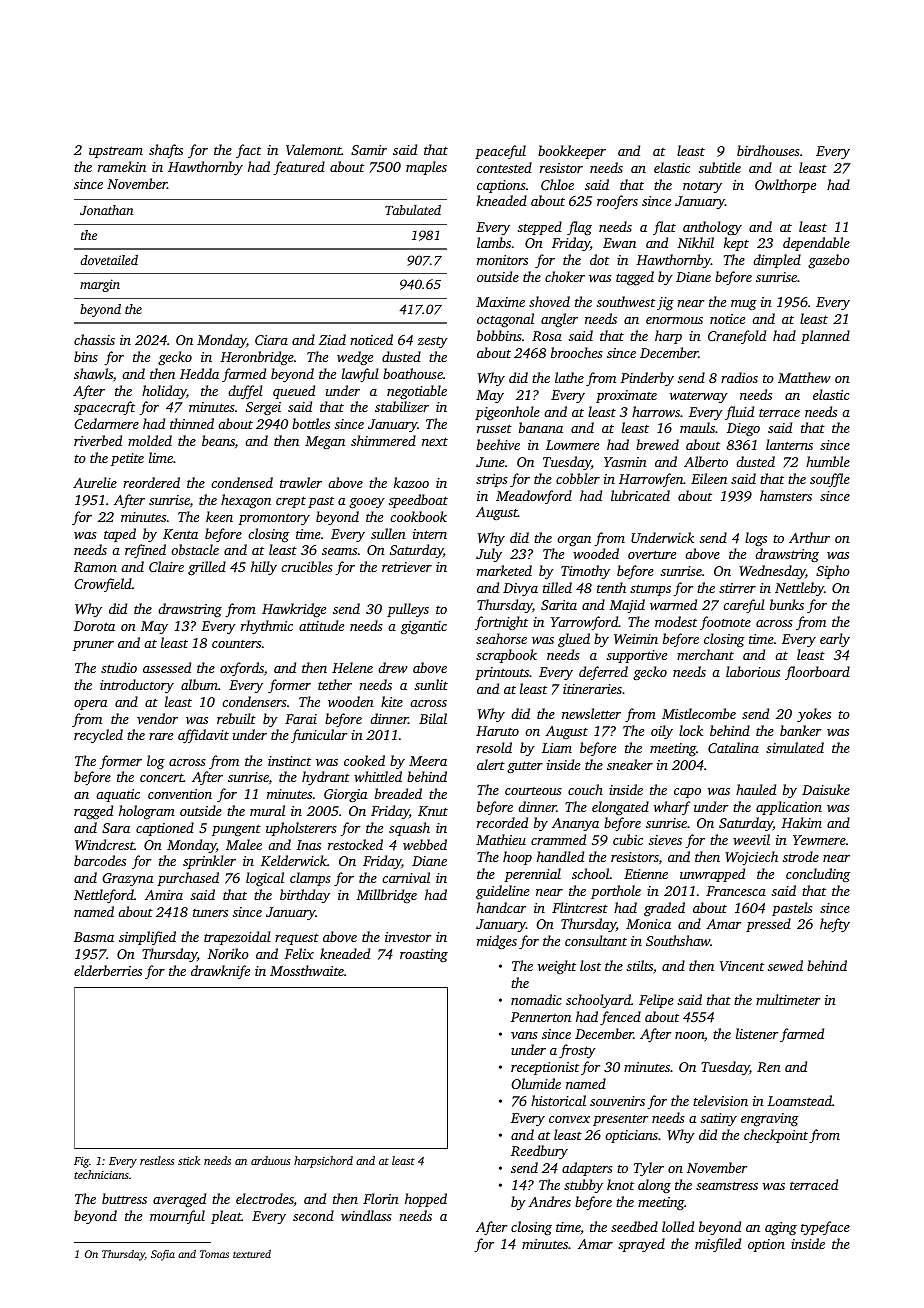 The height and width of the document is (1308, 924). Describe the element at coordinates (177, 1217) in the document. I see `mournful` at that location.
